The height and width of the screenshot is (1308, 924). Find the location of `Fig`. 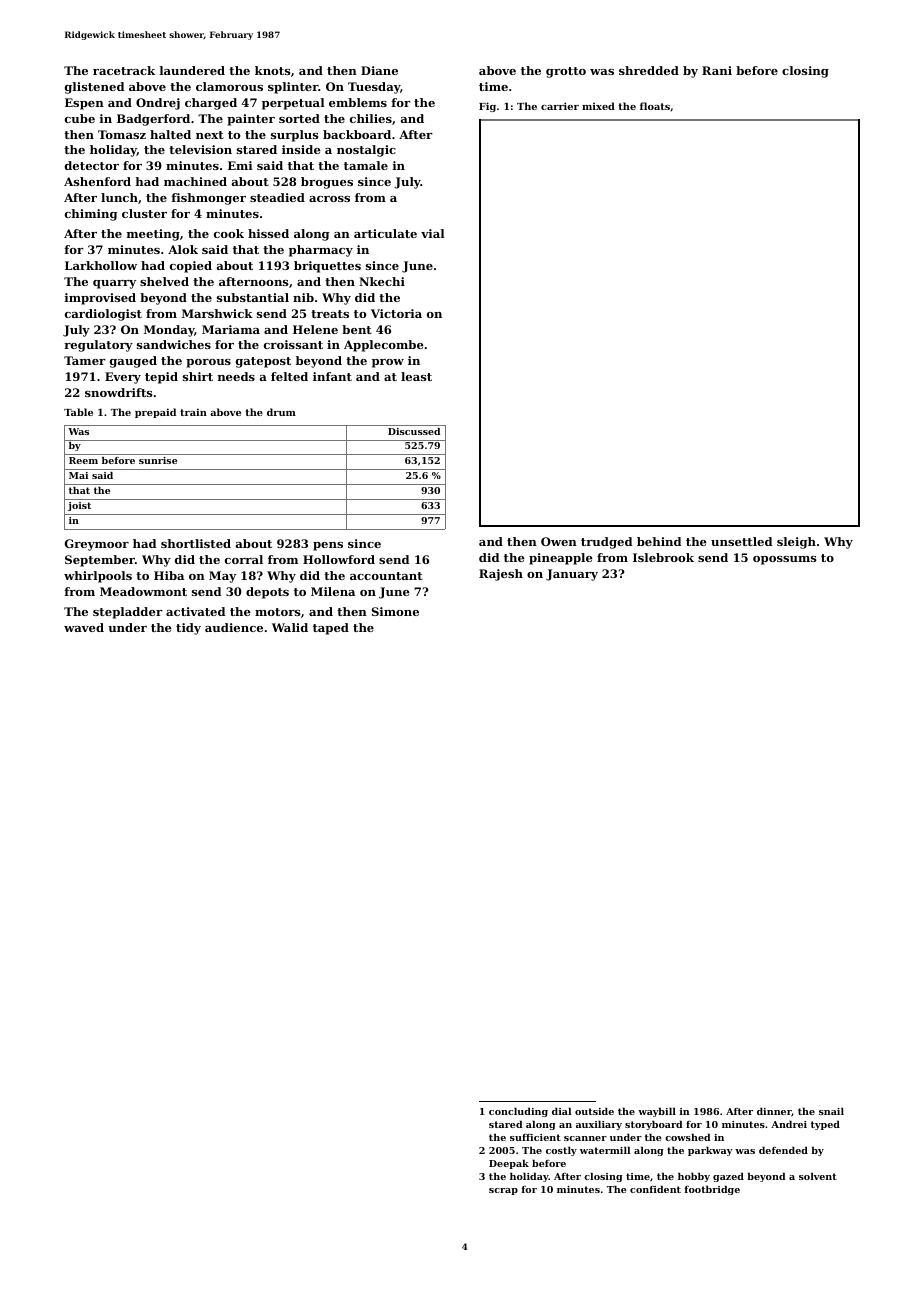

Fig is located at coordinates (487, 107).
